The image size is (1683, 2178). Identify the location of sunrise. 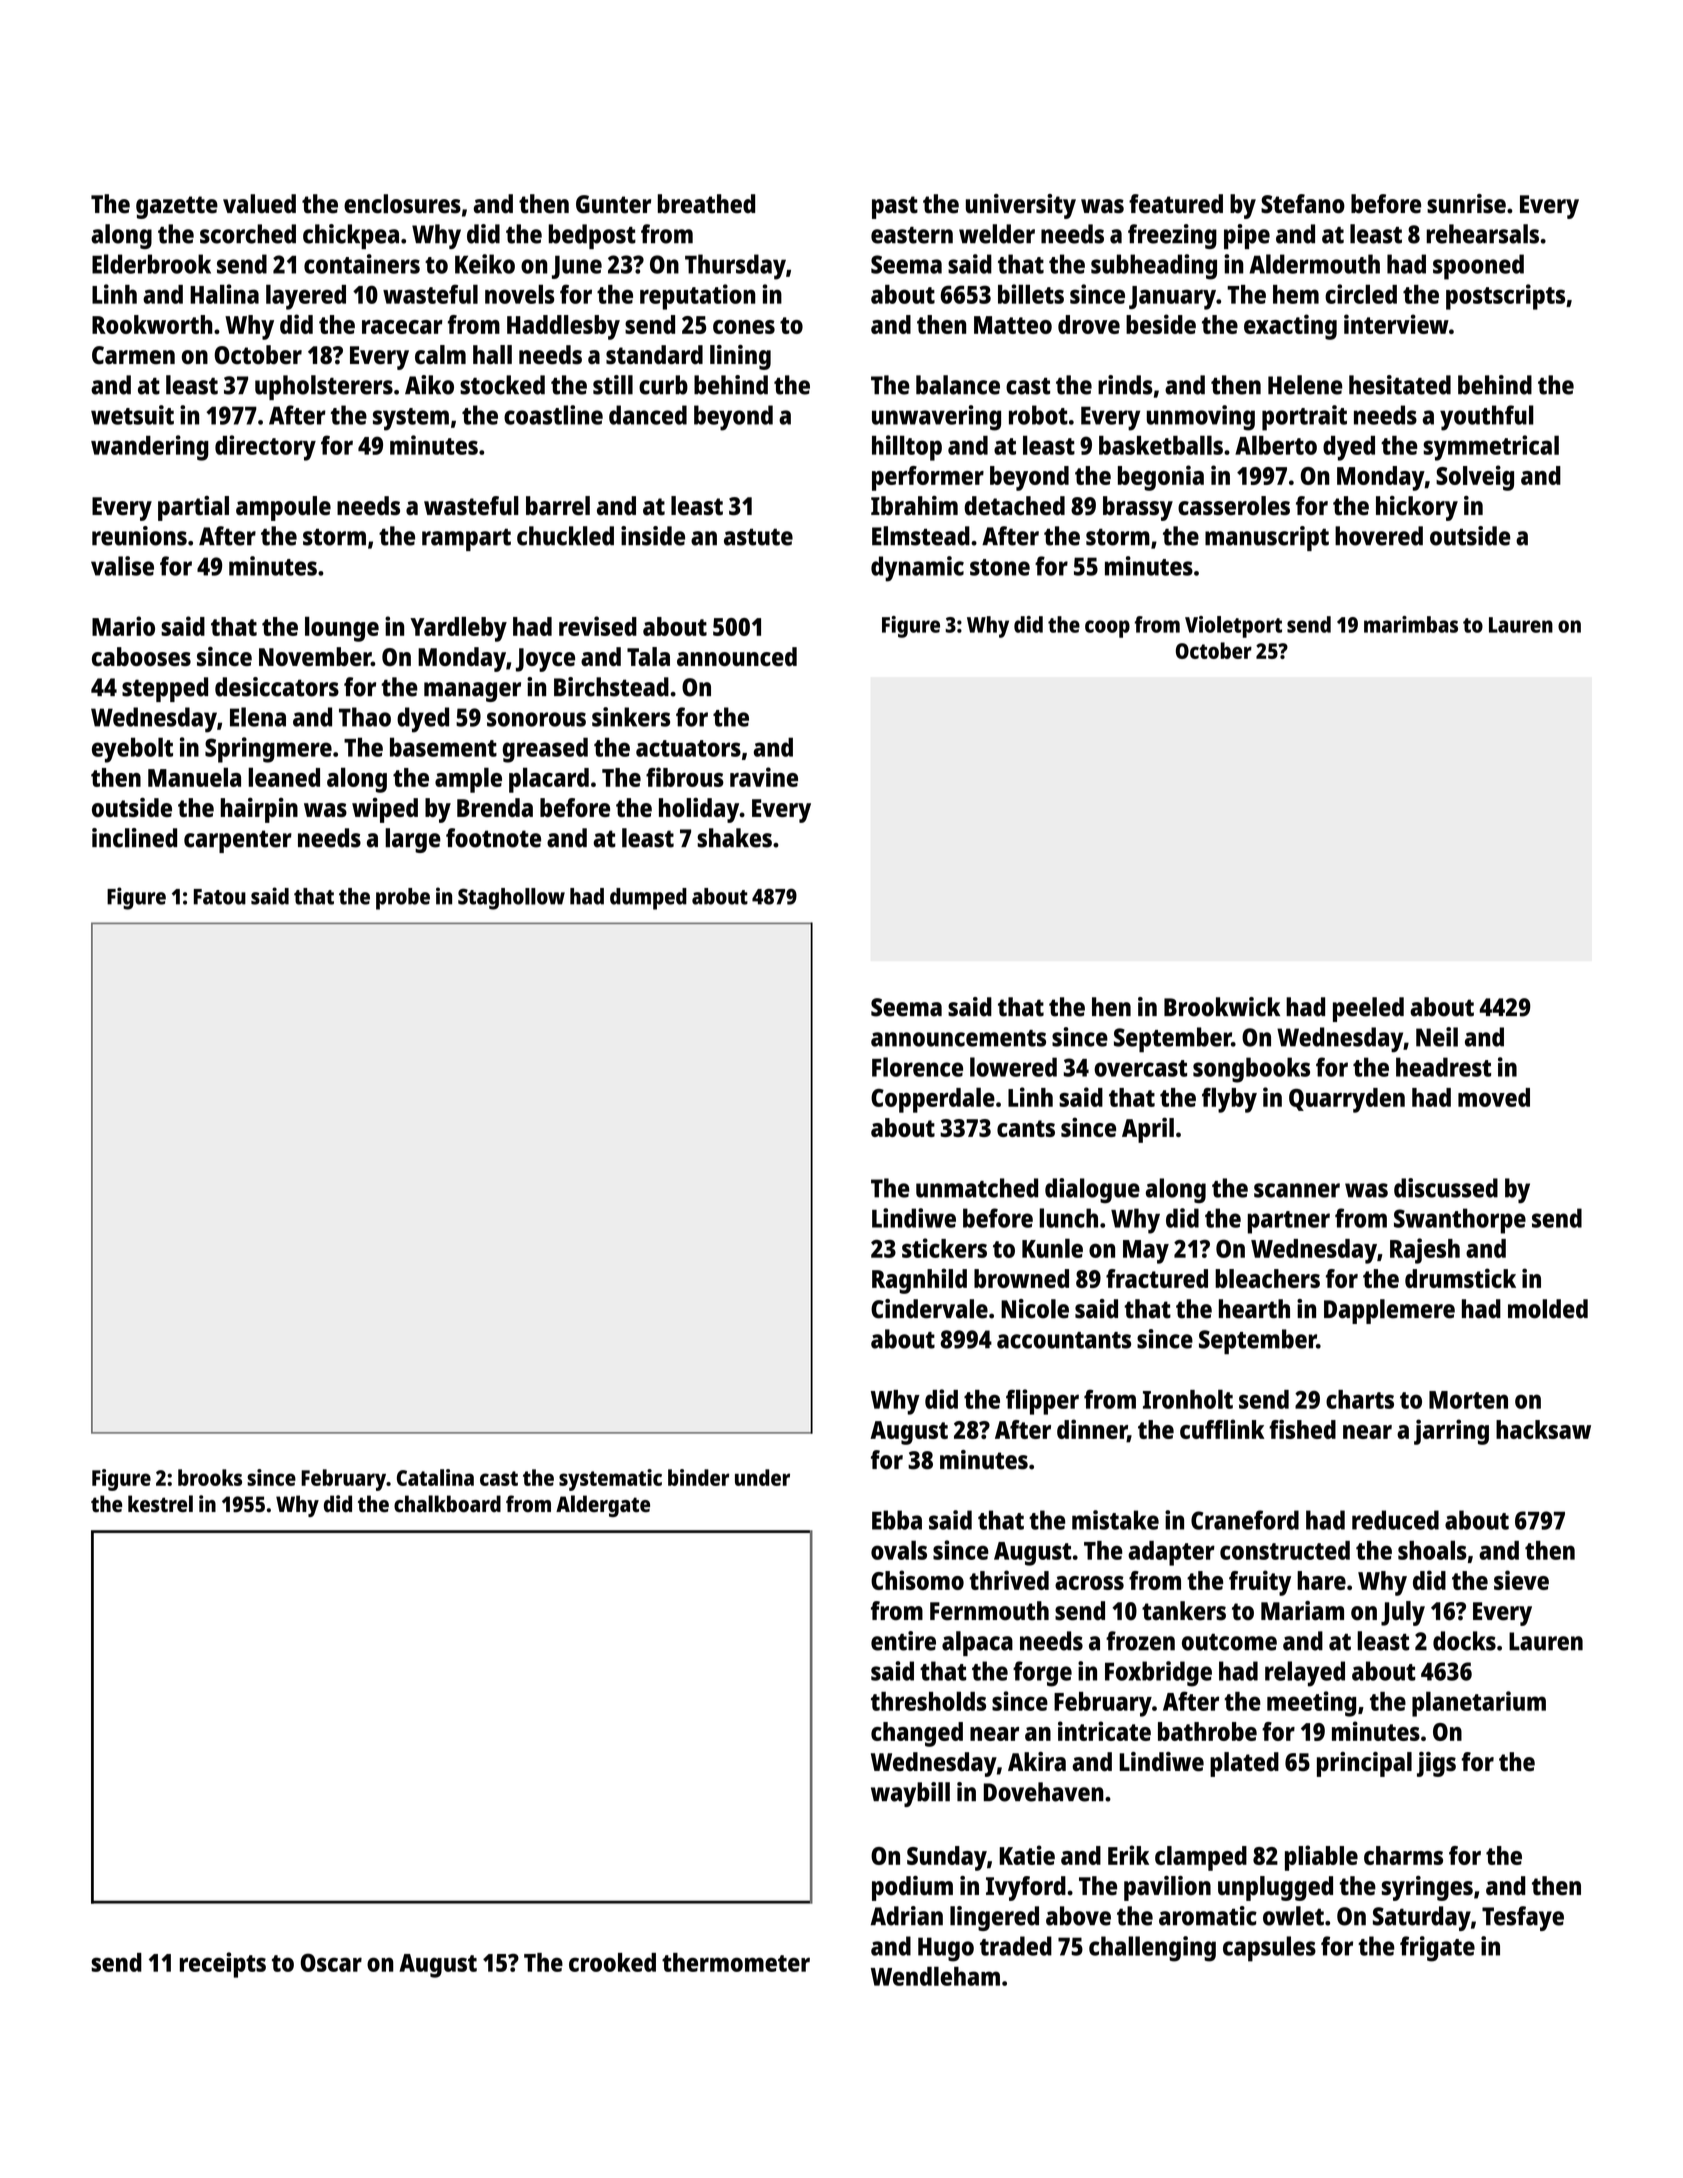
(1466, 204).
